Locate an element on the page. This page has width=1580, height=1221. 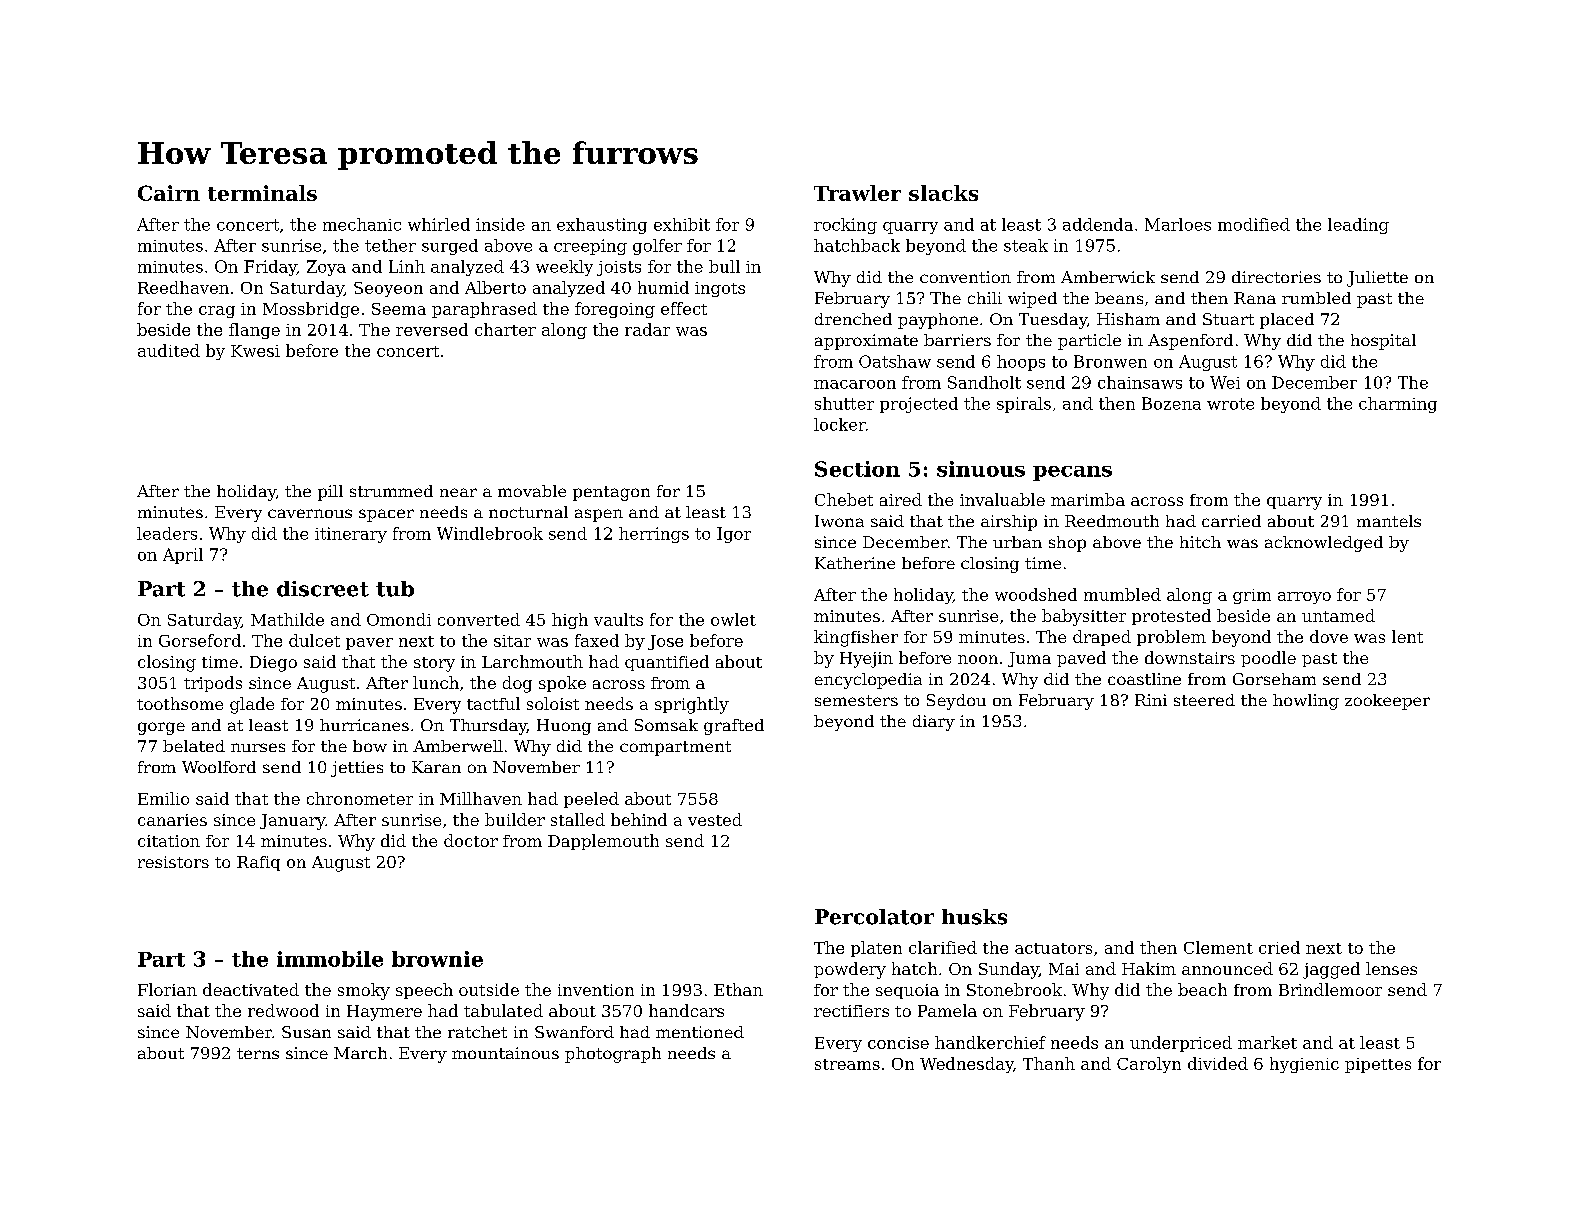
reversed is located at coordinates (432, 329).
